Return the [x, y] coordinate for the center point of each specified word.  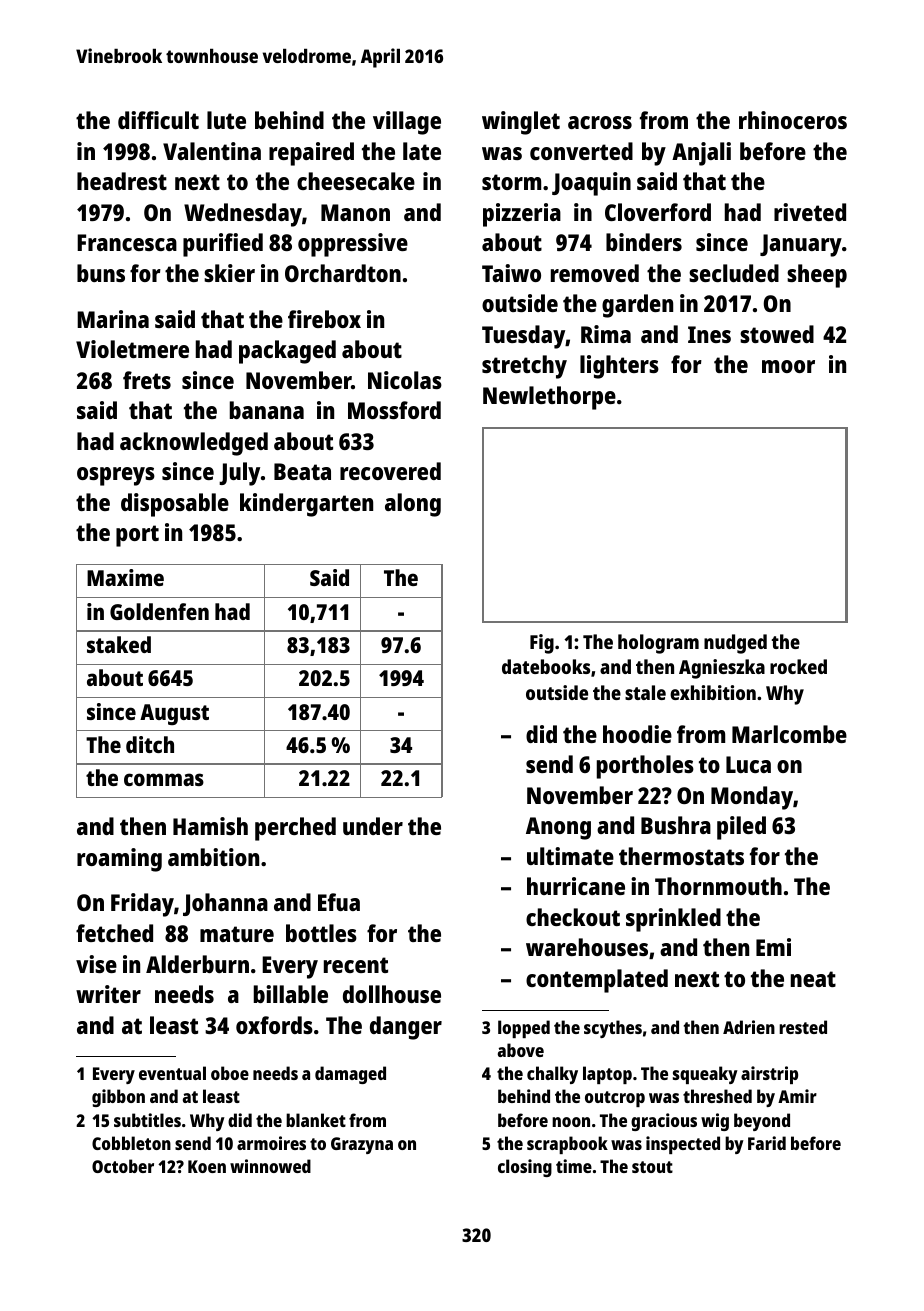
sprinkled [673, 920]
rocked [798, 666]
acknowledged [194, 444]
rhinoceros [793, 120]
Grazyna [362, 1145]
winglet [521, 123]
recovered [390, 471]
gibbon [118, 1098]
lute [226, 120]
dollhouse [392, 994]
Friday [142, 905]
